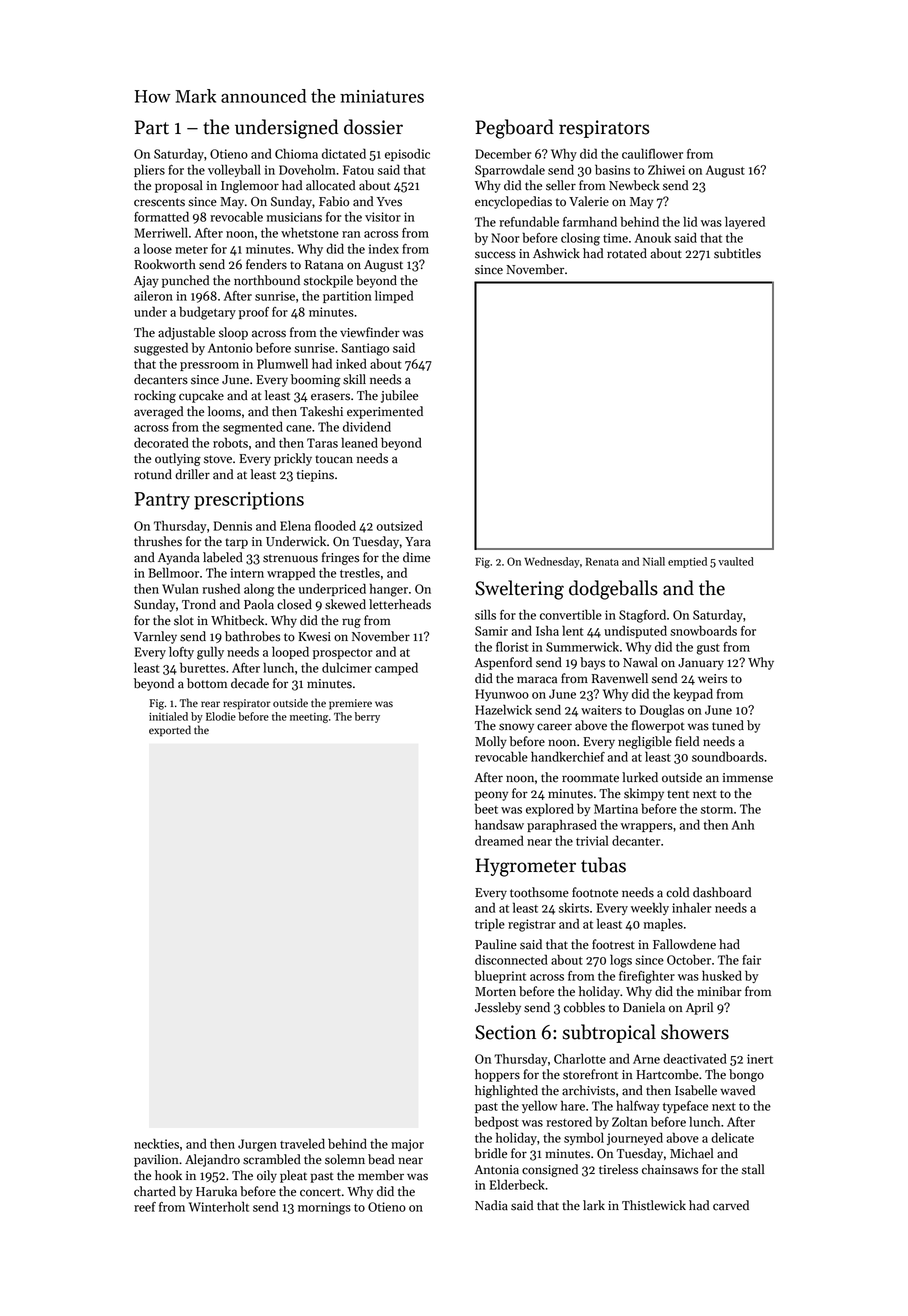  Describe the element at coordinates (737, 253) in the screenshot. I see `subtitles` at that location.
